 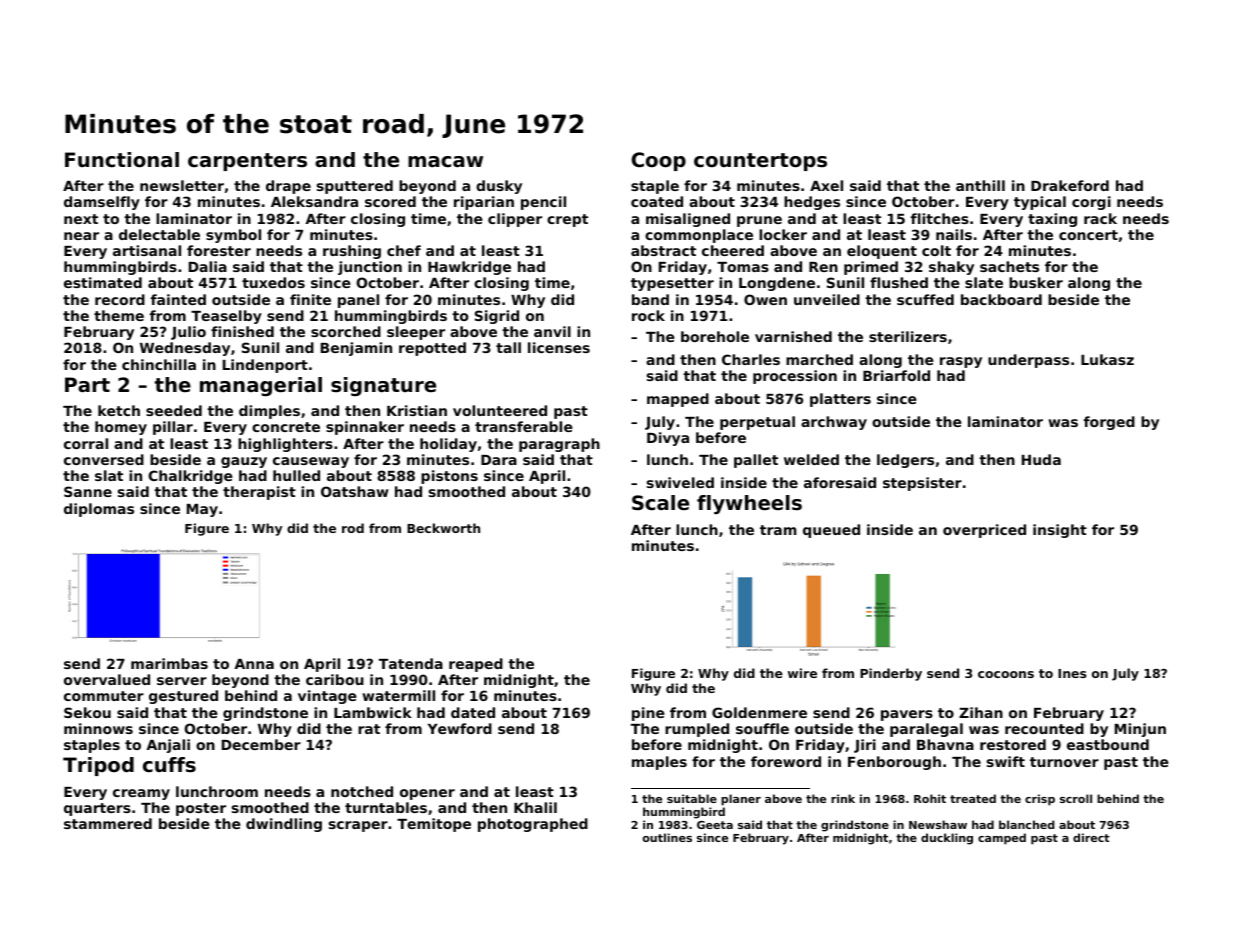 I want to click on Functional, so click(x=122, y=160).
